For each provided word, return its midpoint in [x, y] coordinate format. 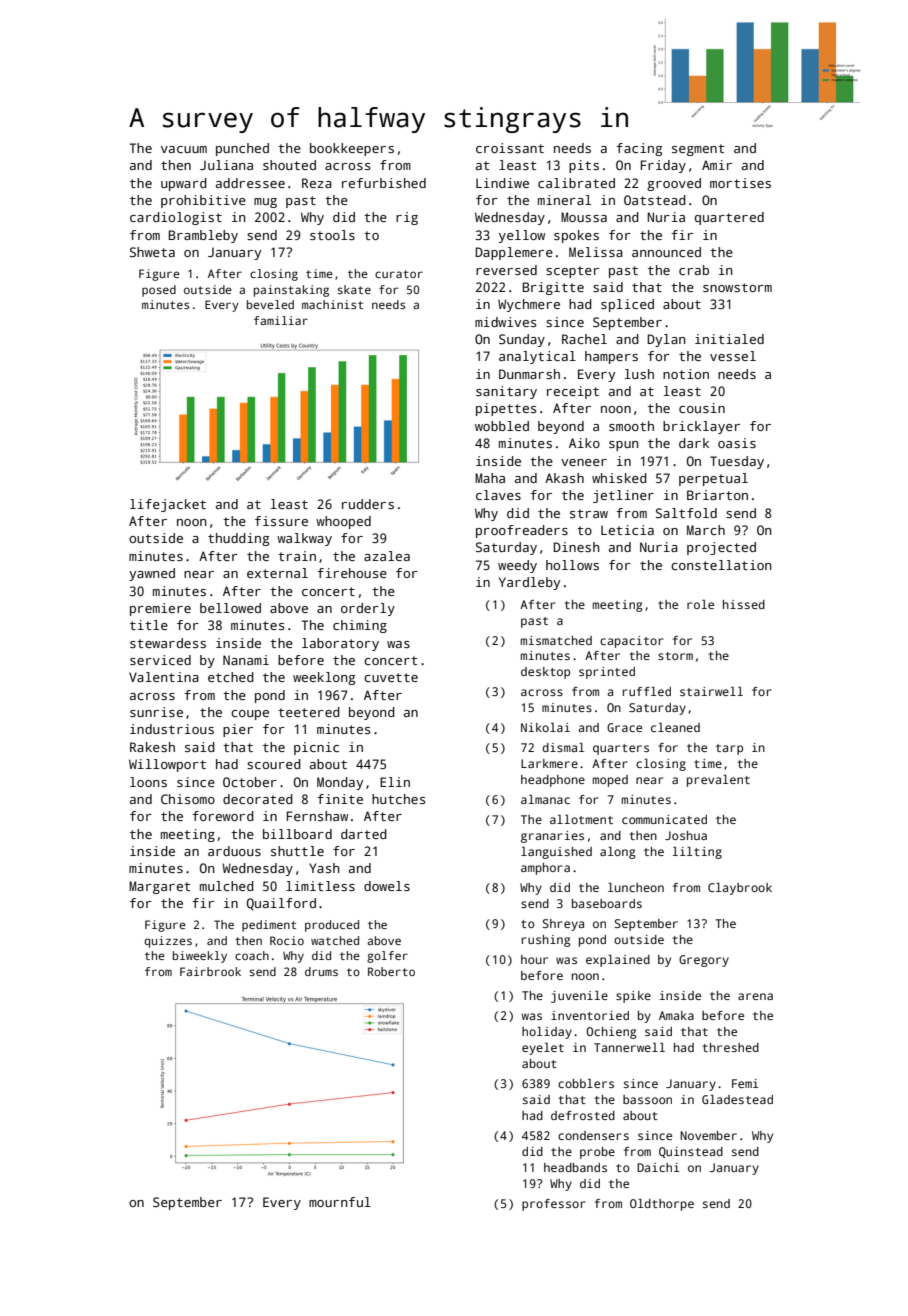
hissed [744, 604]
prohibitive [203, 201]
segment [698, 150]
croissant [510, 148]
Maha [490, 478]
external [277, 573]
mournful [340, 1202]
